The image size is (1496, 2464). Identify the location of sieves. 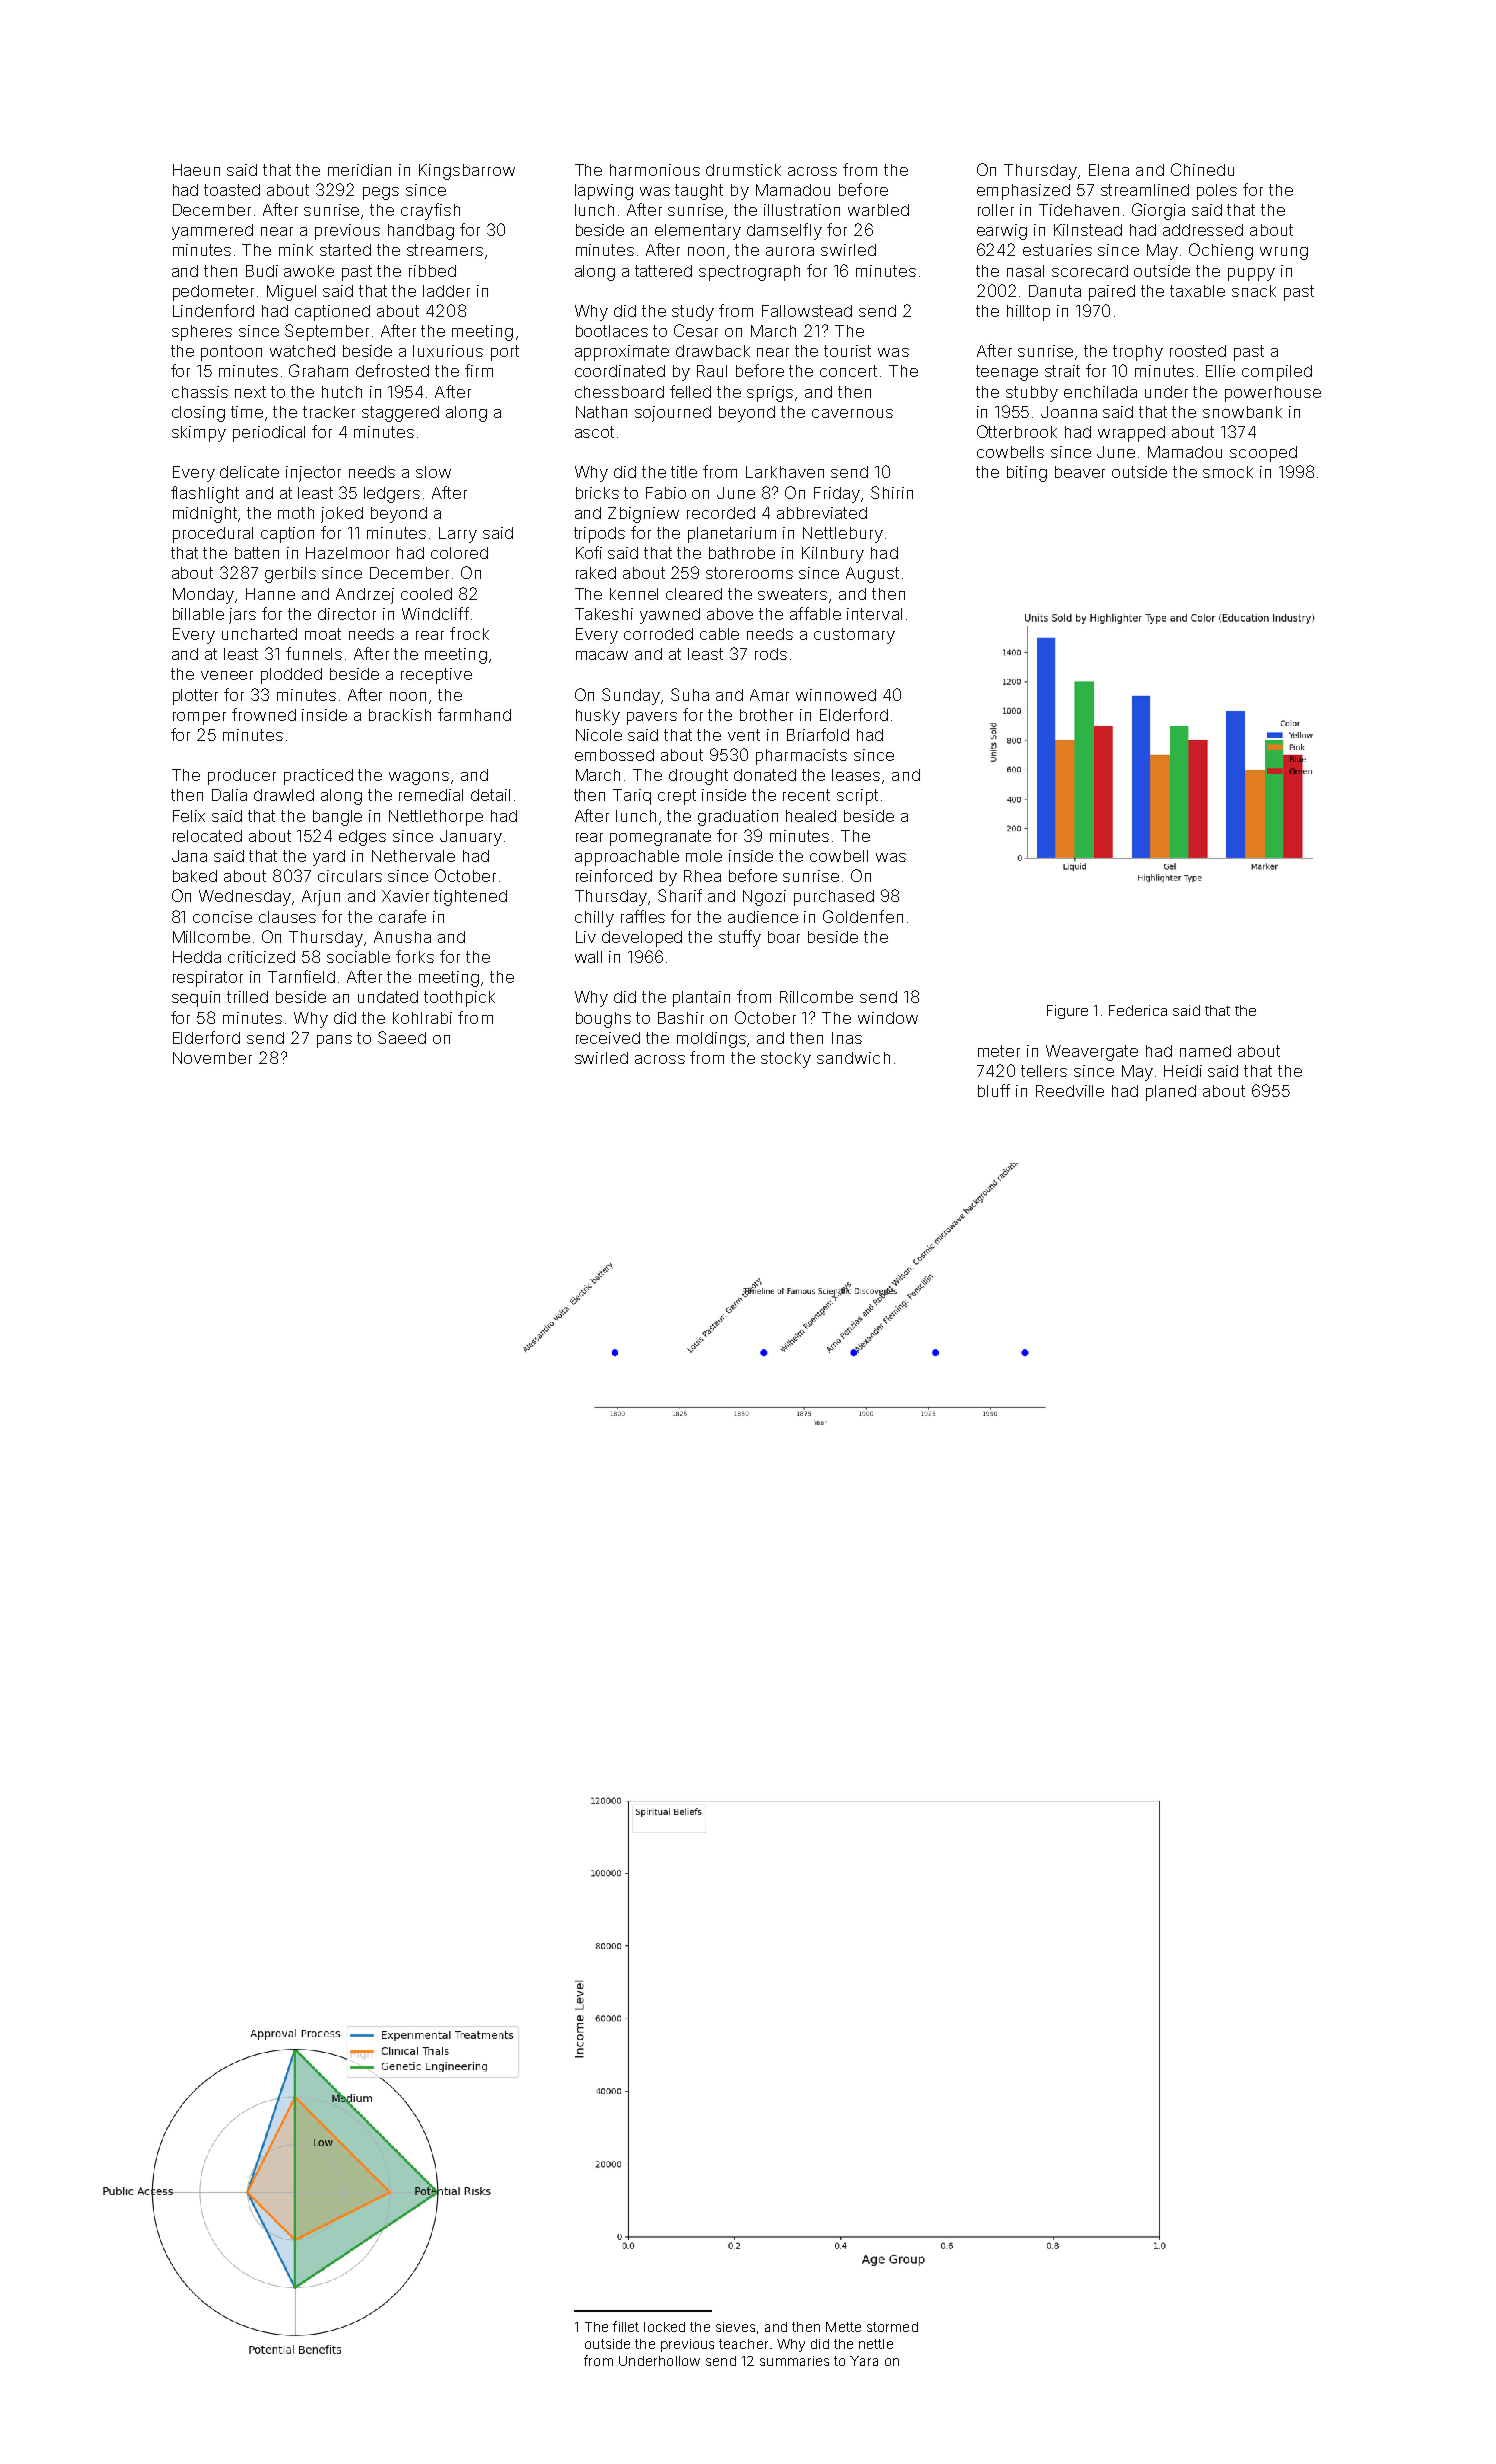
(735, 2327).
